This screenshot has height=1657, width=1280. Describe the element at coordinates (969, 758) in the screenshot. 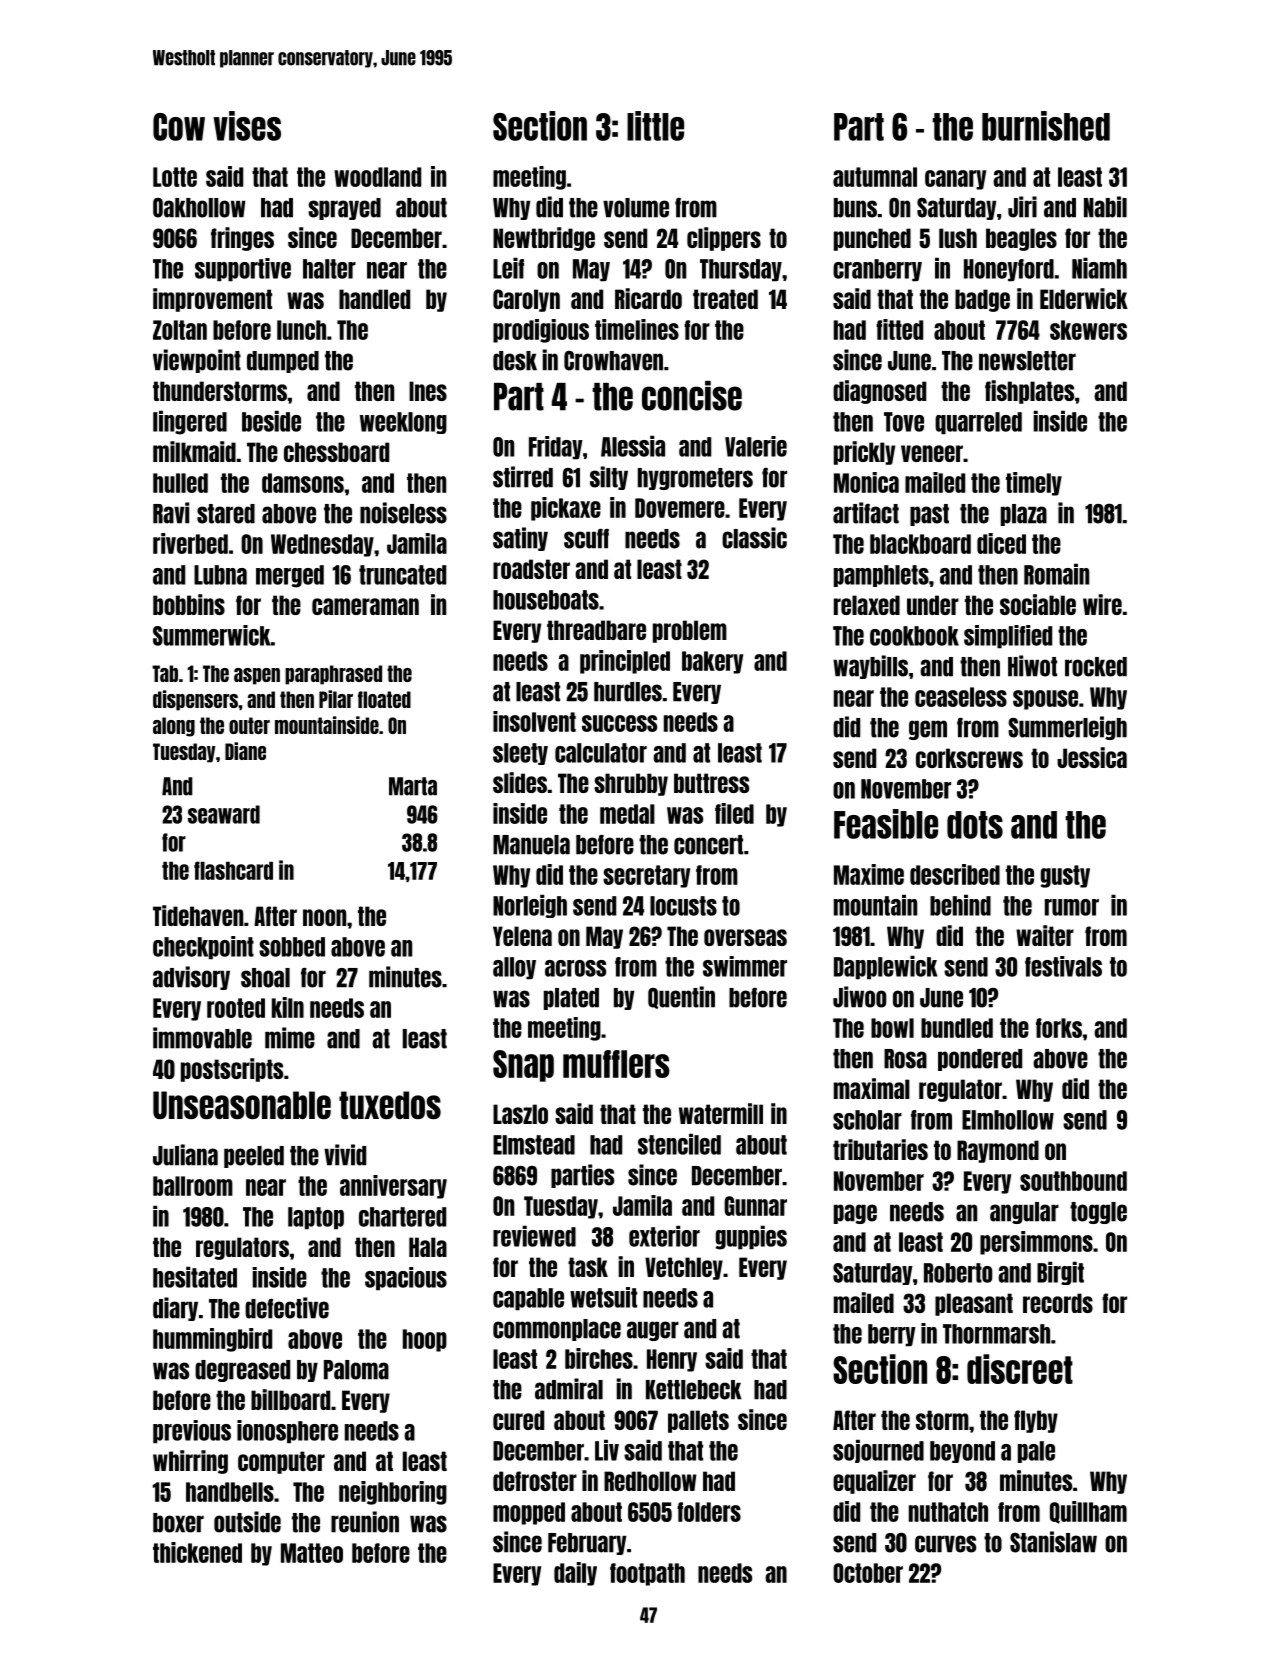

I see `corkscrews` at that location.
